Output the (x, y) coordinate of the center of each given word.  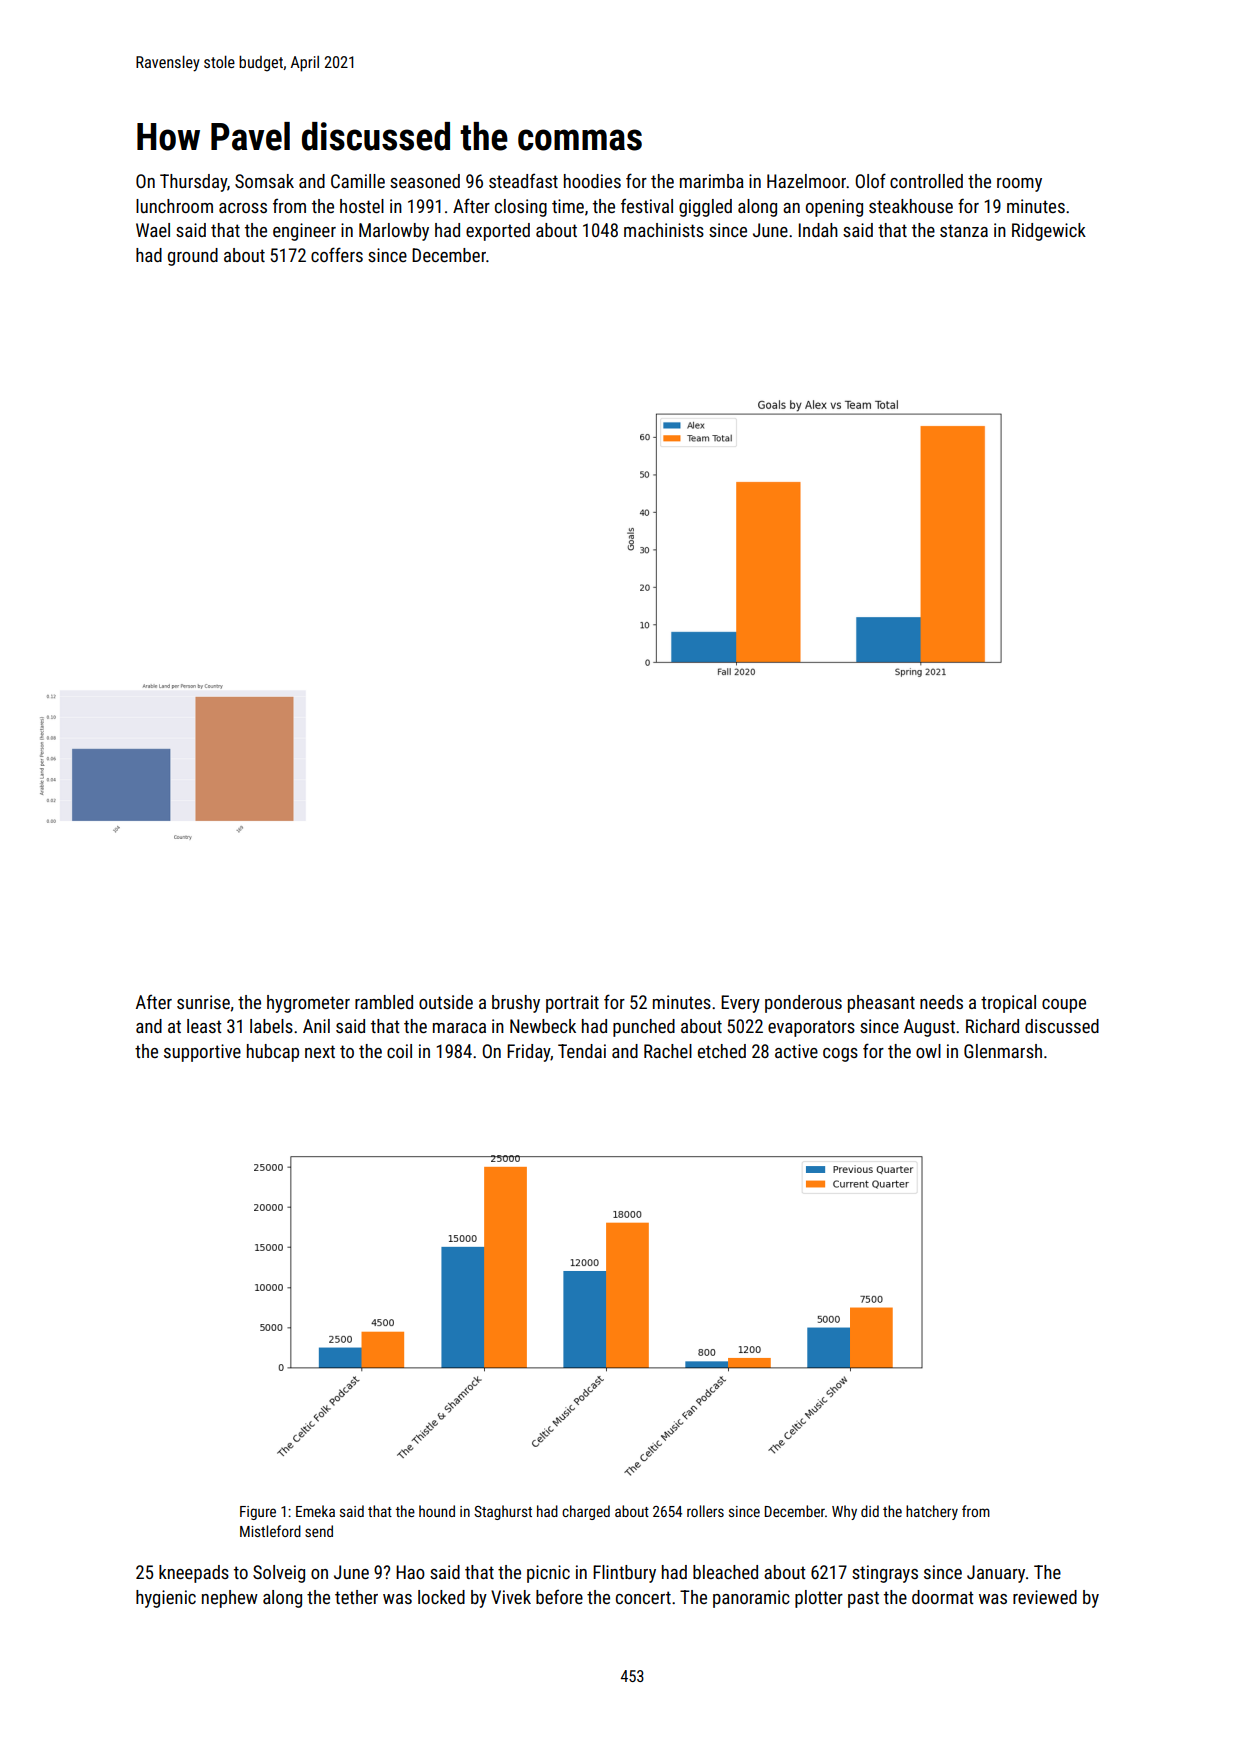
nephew (230, 1599)
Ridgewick (1049, 232)
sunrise (203, 1002)
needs (941, 1002)
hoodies (592, 181)
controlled (926, 181)
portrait (572, 1004)
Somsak (264, 181)
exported (498, 232)
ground (193, 257)
